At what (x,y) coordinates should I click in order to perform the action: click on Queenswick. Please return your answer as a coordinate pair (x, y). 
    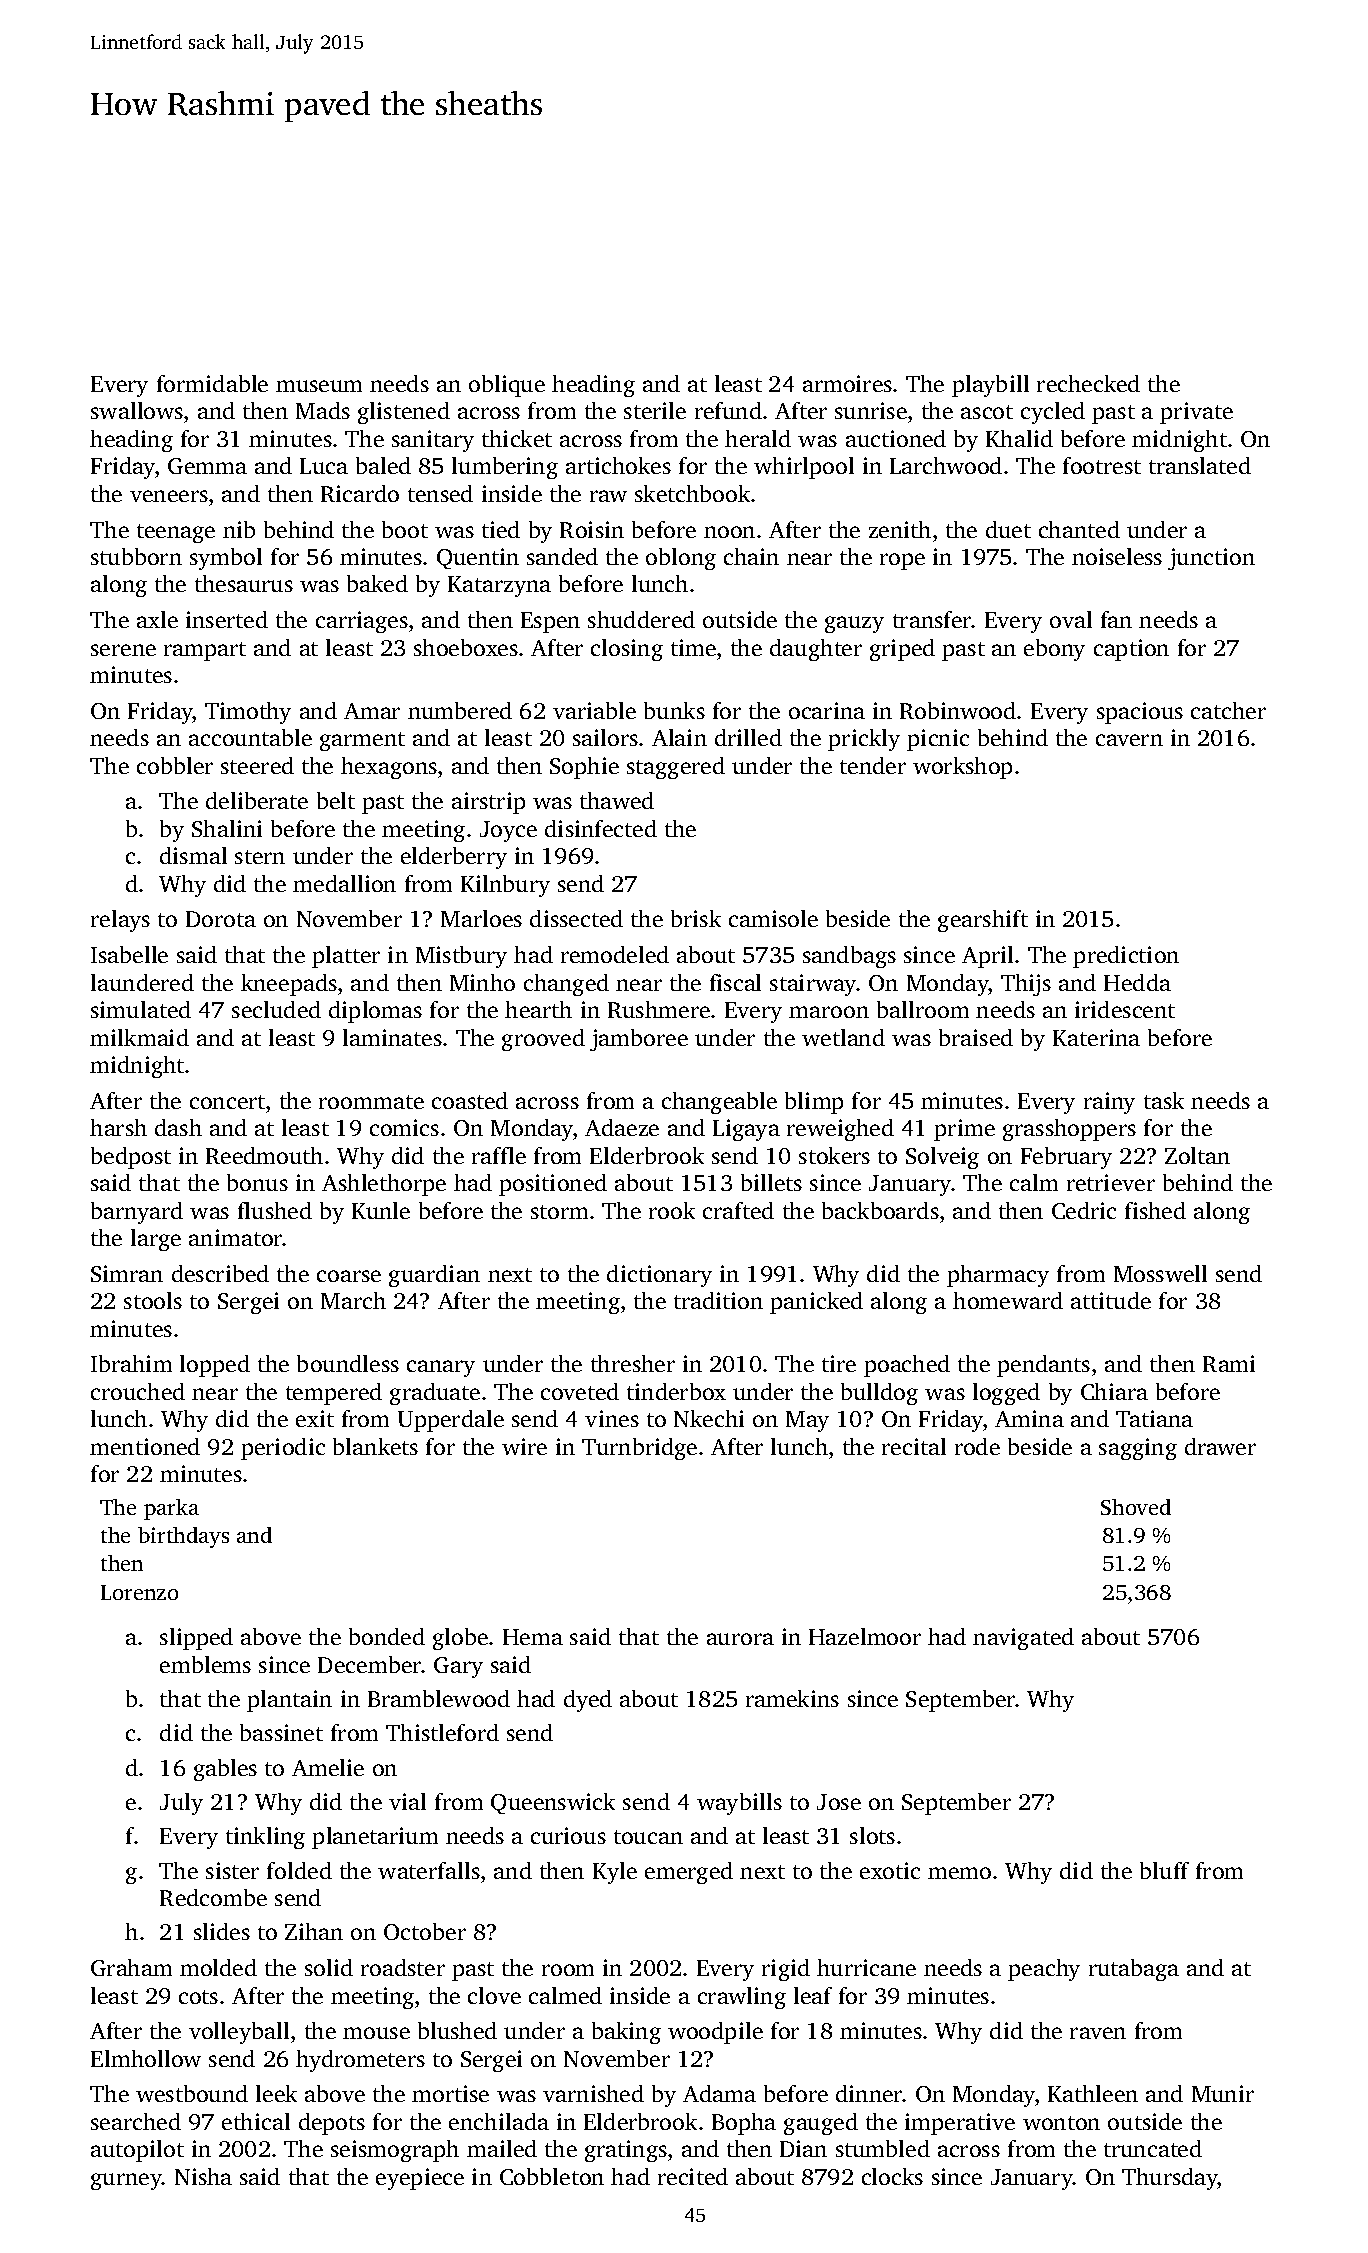
    Looking at the image, I should click on (553, 1803).
